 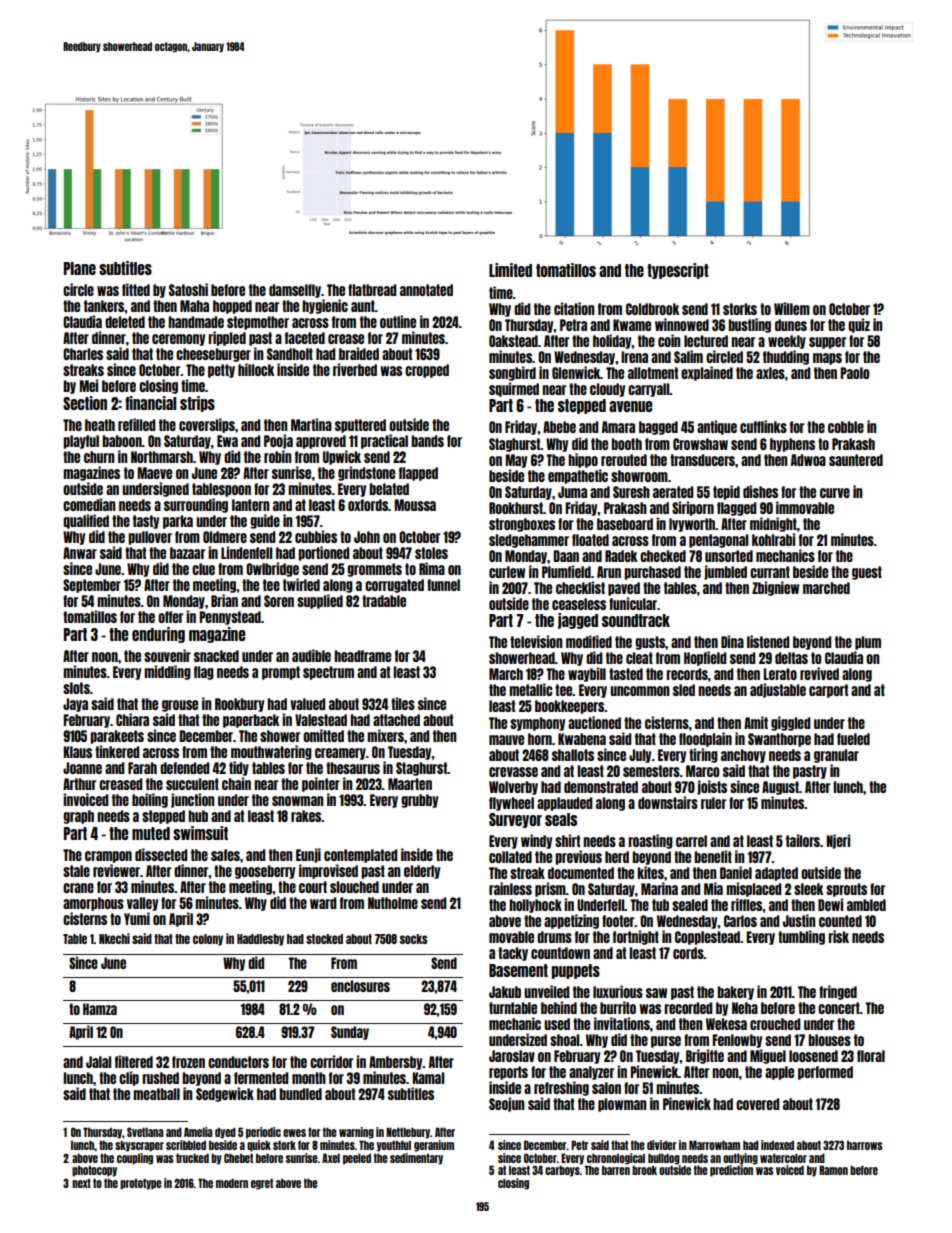 I want to click on next, so click(x=81, y=1183).
